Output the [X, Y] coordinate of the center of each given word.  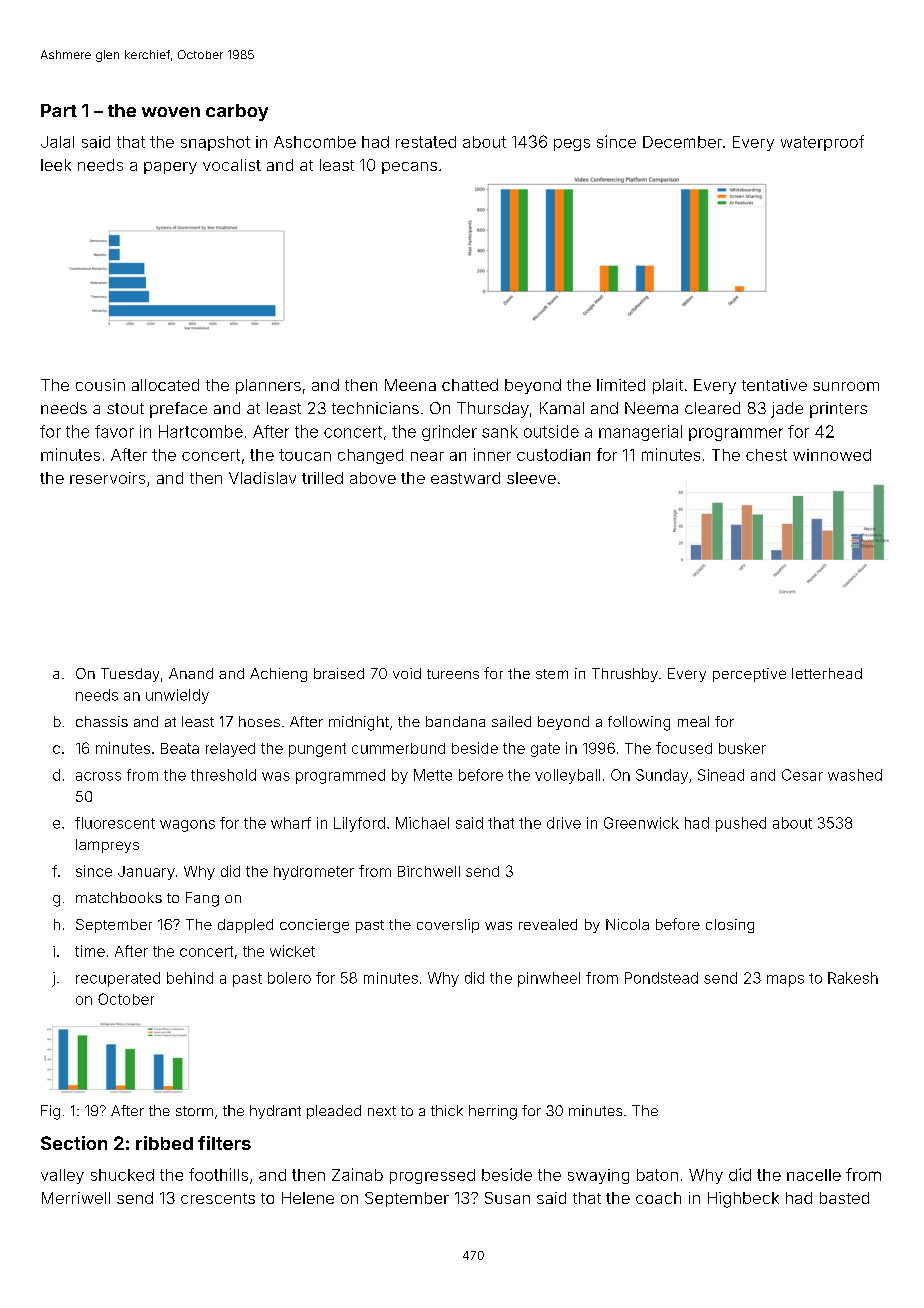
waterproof [822, 143]
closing [730, 926]
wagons [187, 826]
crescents [218, 1198]
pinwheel [549, 979]
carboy [237, 112]
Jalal [57, 142]
